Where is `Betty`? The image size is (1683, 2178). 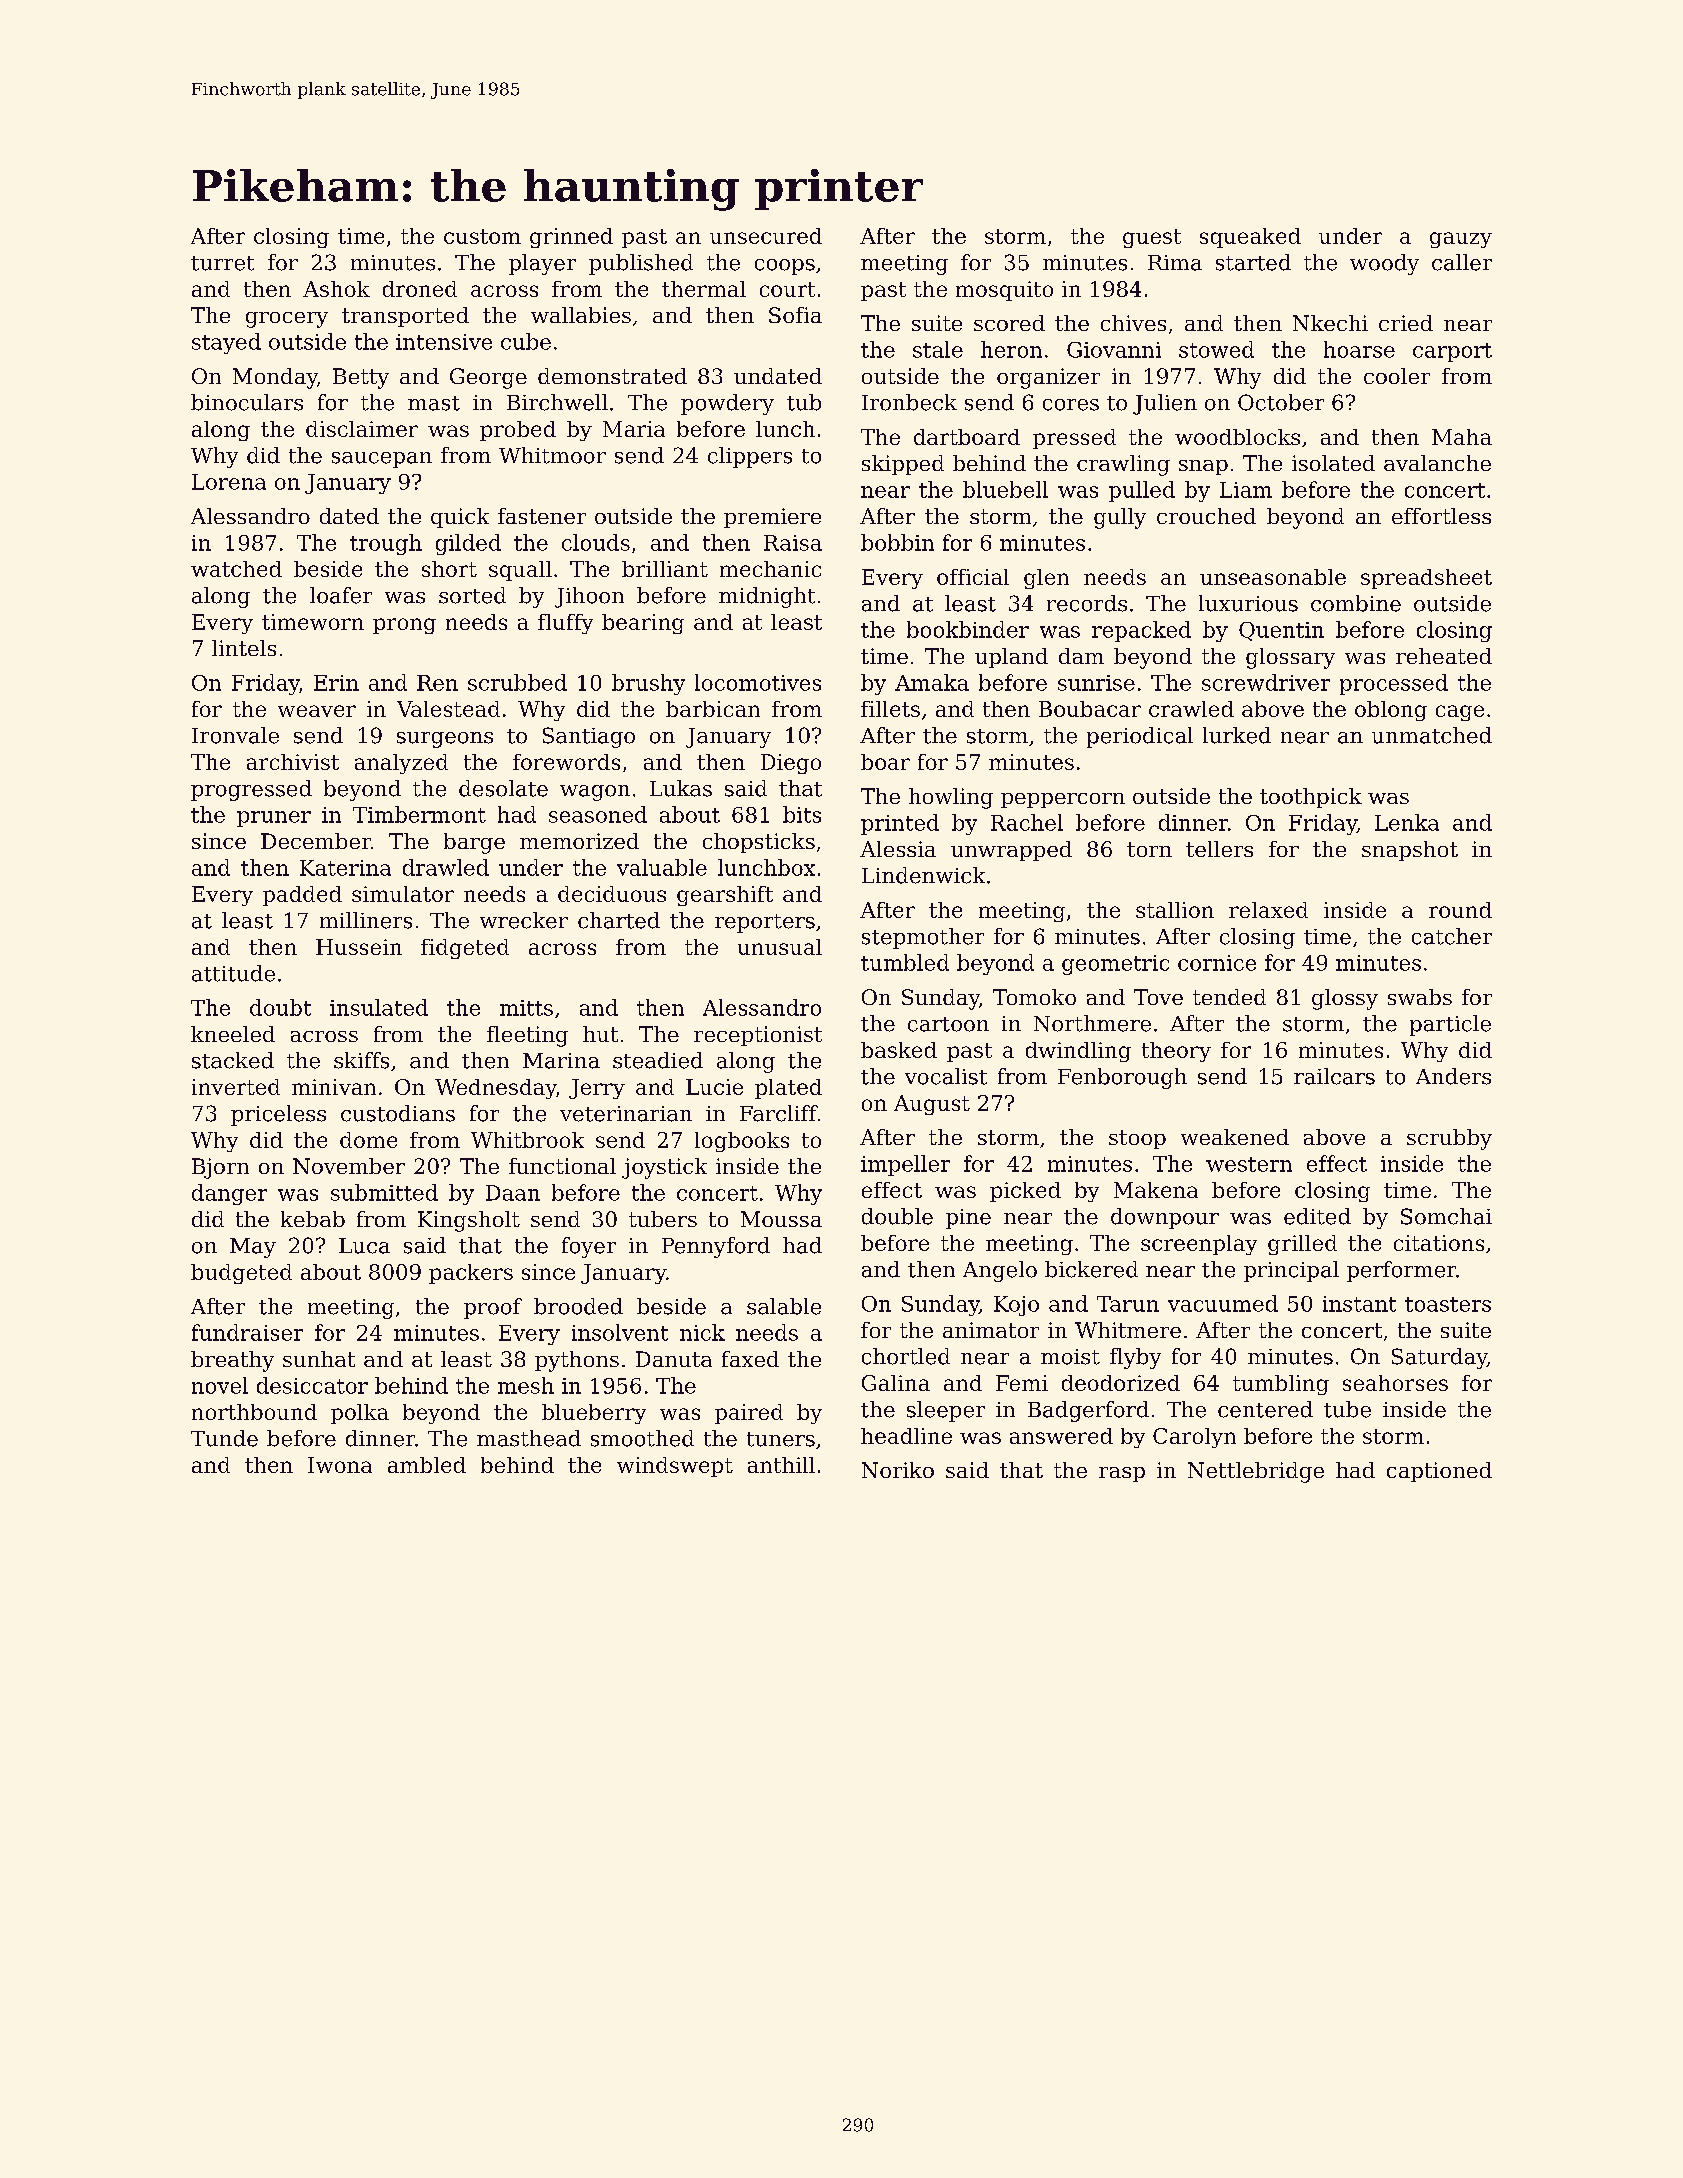 Betty is located at coordinates (361, 378).
